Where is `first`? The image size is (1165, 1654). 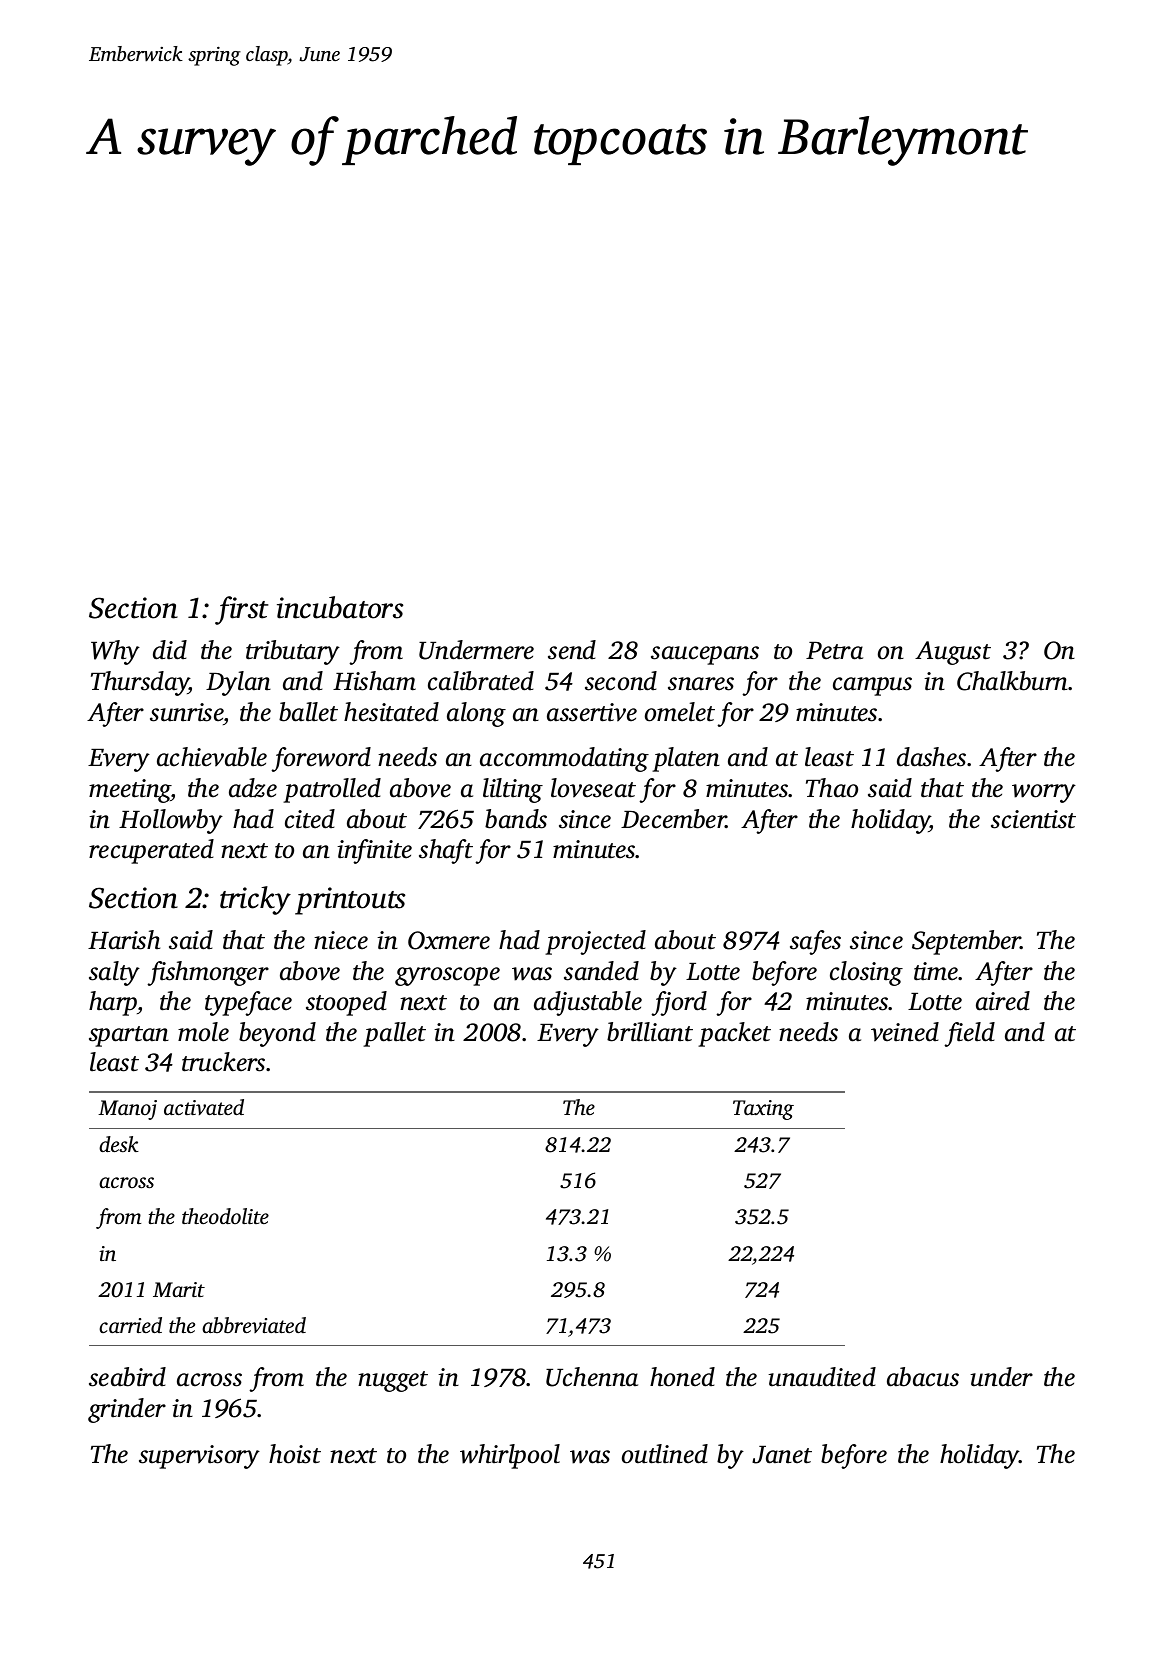
first is located at coordinates (241, 610).
